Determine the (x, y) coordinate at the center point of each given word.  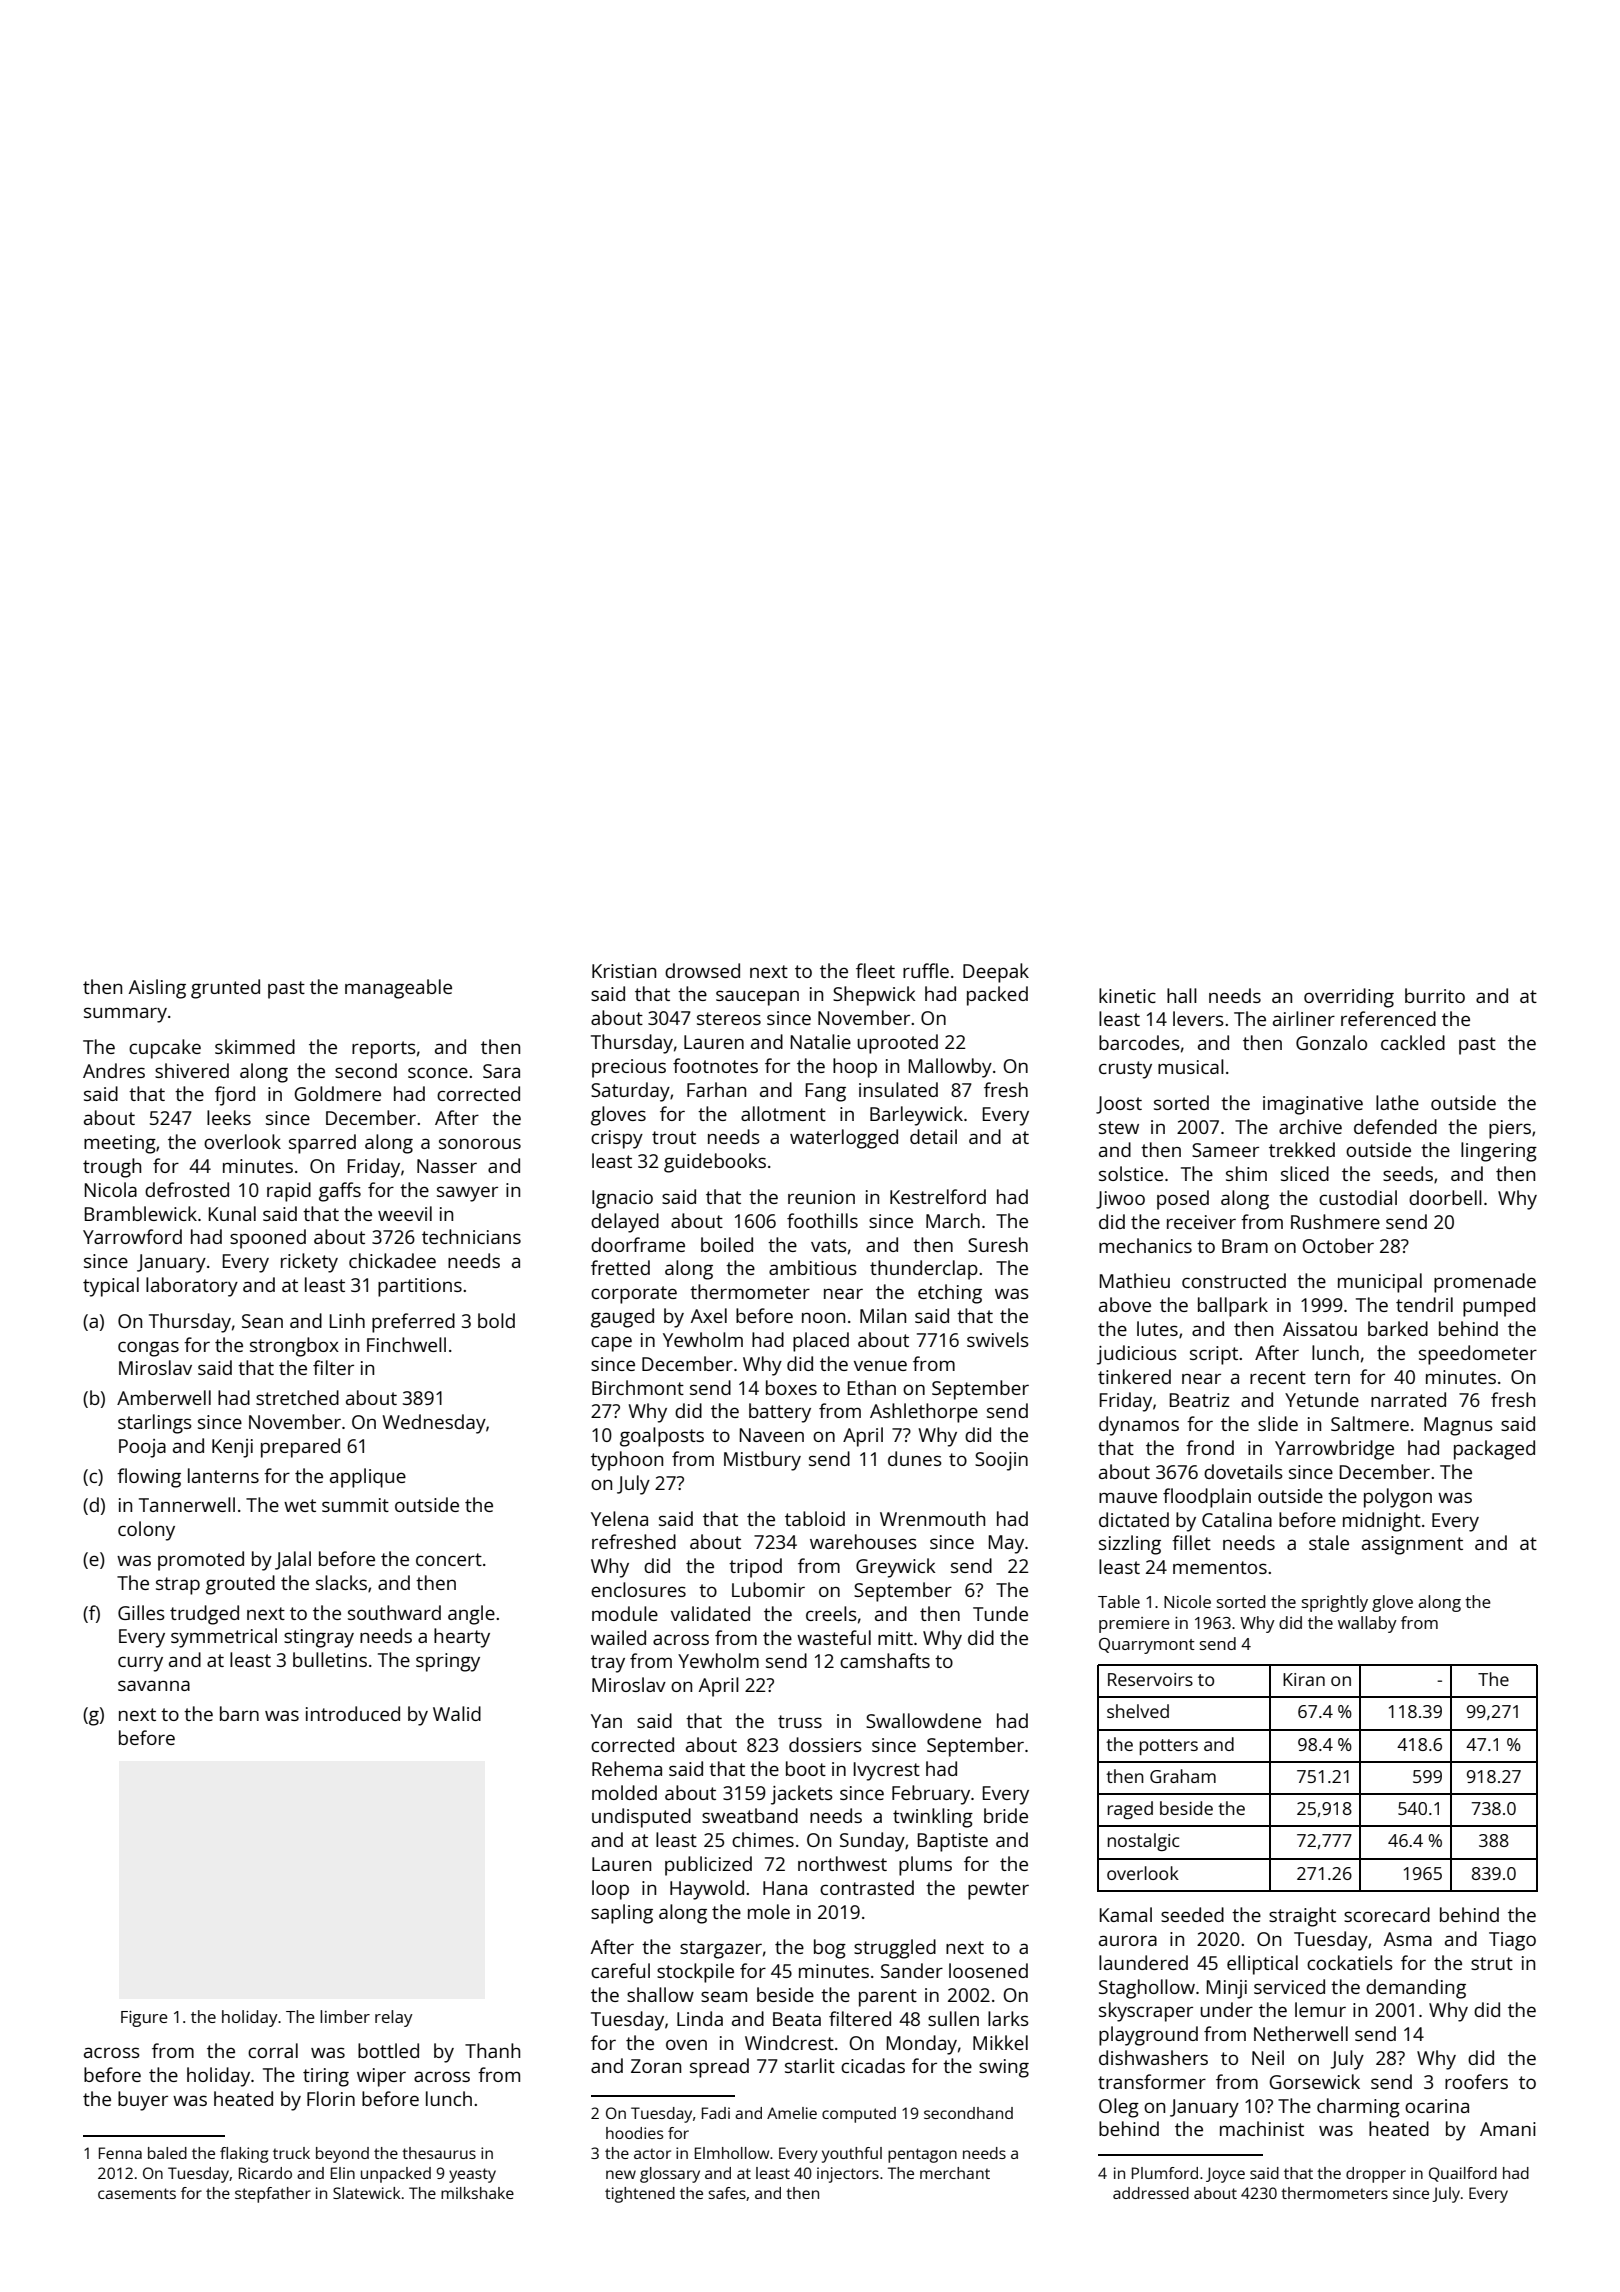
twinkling (933, 1818)
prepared (300, 1448)
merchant (955, 2173)
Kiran (1304, 1679)
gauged (622, 1318)
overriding (1349, 998)
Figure (144, 2019)
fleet (875, 970)
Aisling (157, 989)
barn (239, 1713)
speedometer (1478, 1355)
